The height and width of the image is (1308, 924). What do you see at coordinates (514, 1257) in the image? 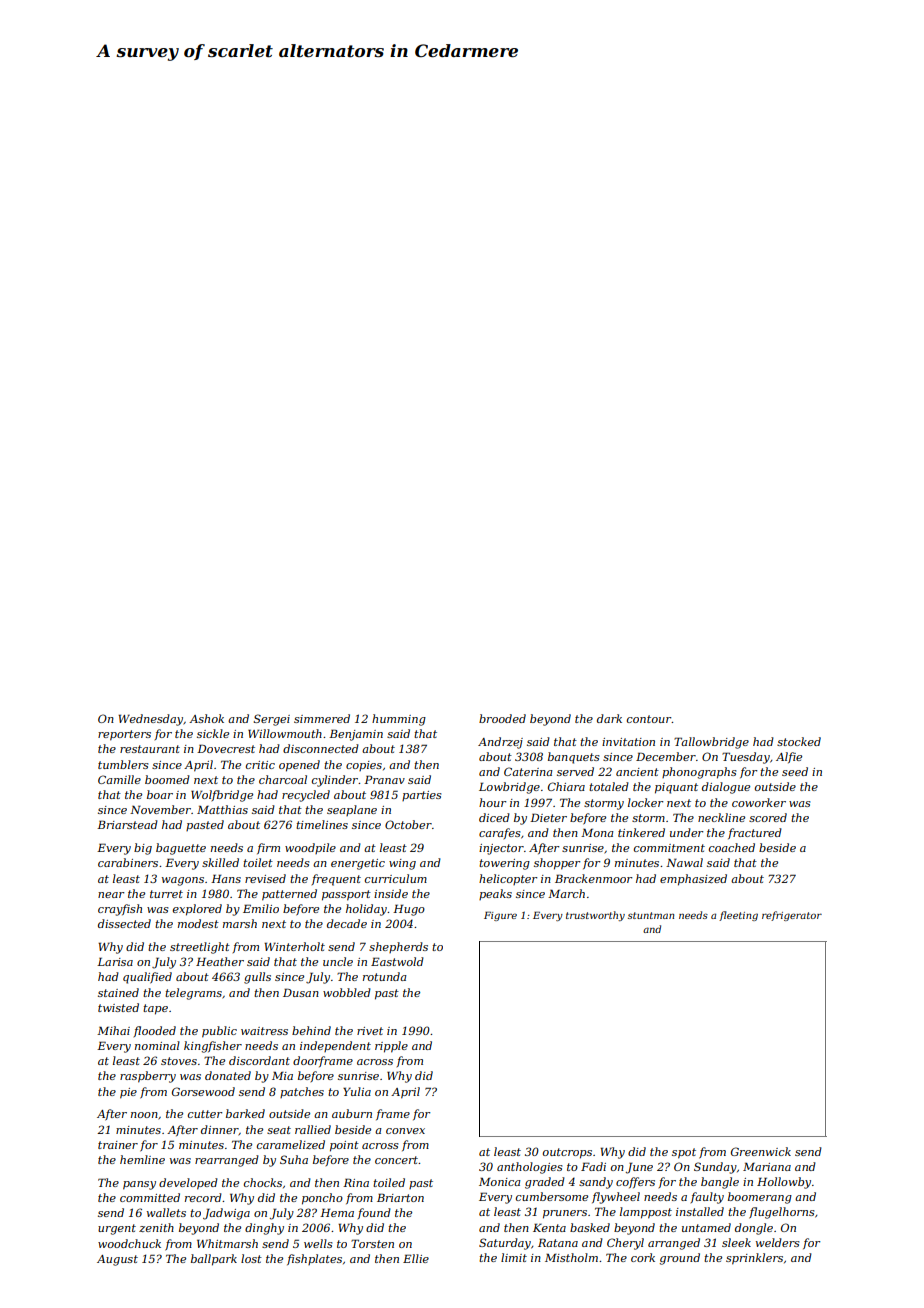
I see `limit` at bounding box center [514, 1257].
